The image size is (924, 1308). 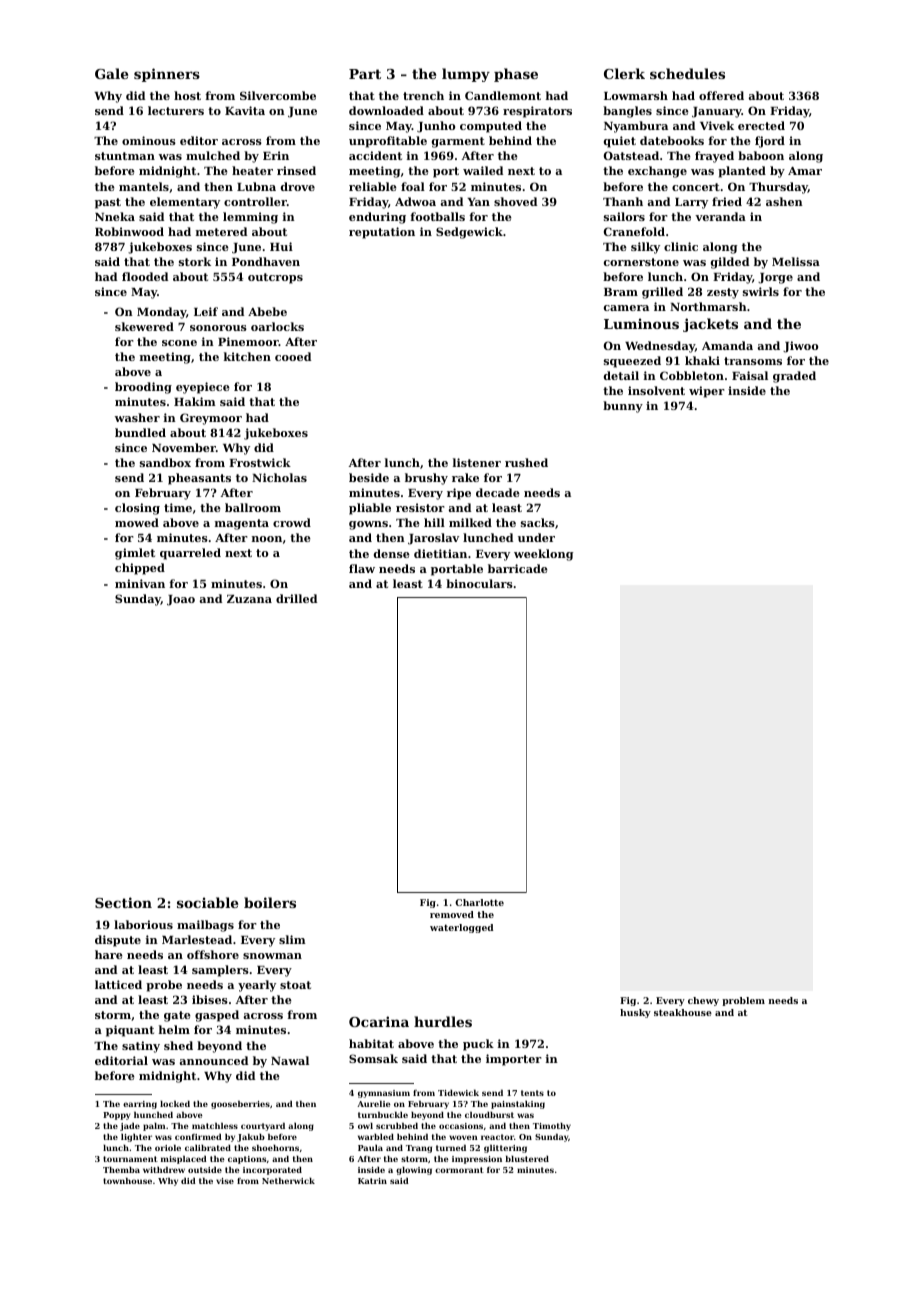 I want to click on magenta, so click(x=242, y=524).
